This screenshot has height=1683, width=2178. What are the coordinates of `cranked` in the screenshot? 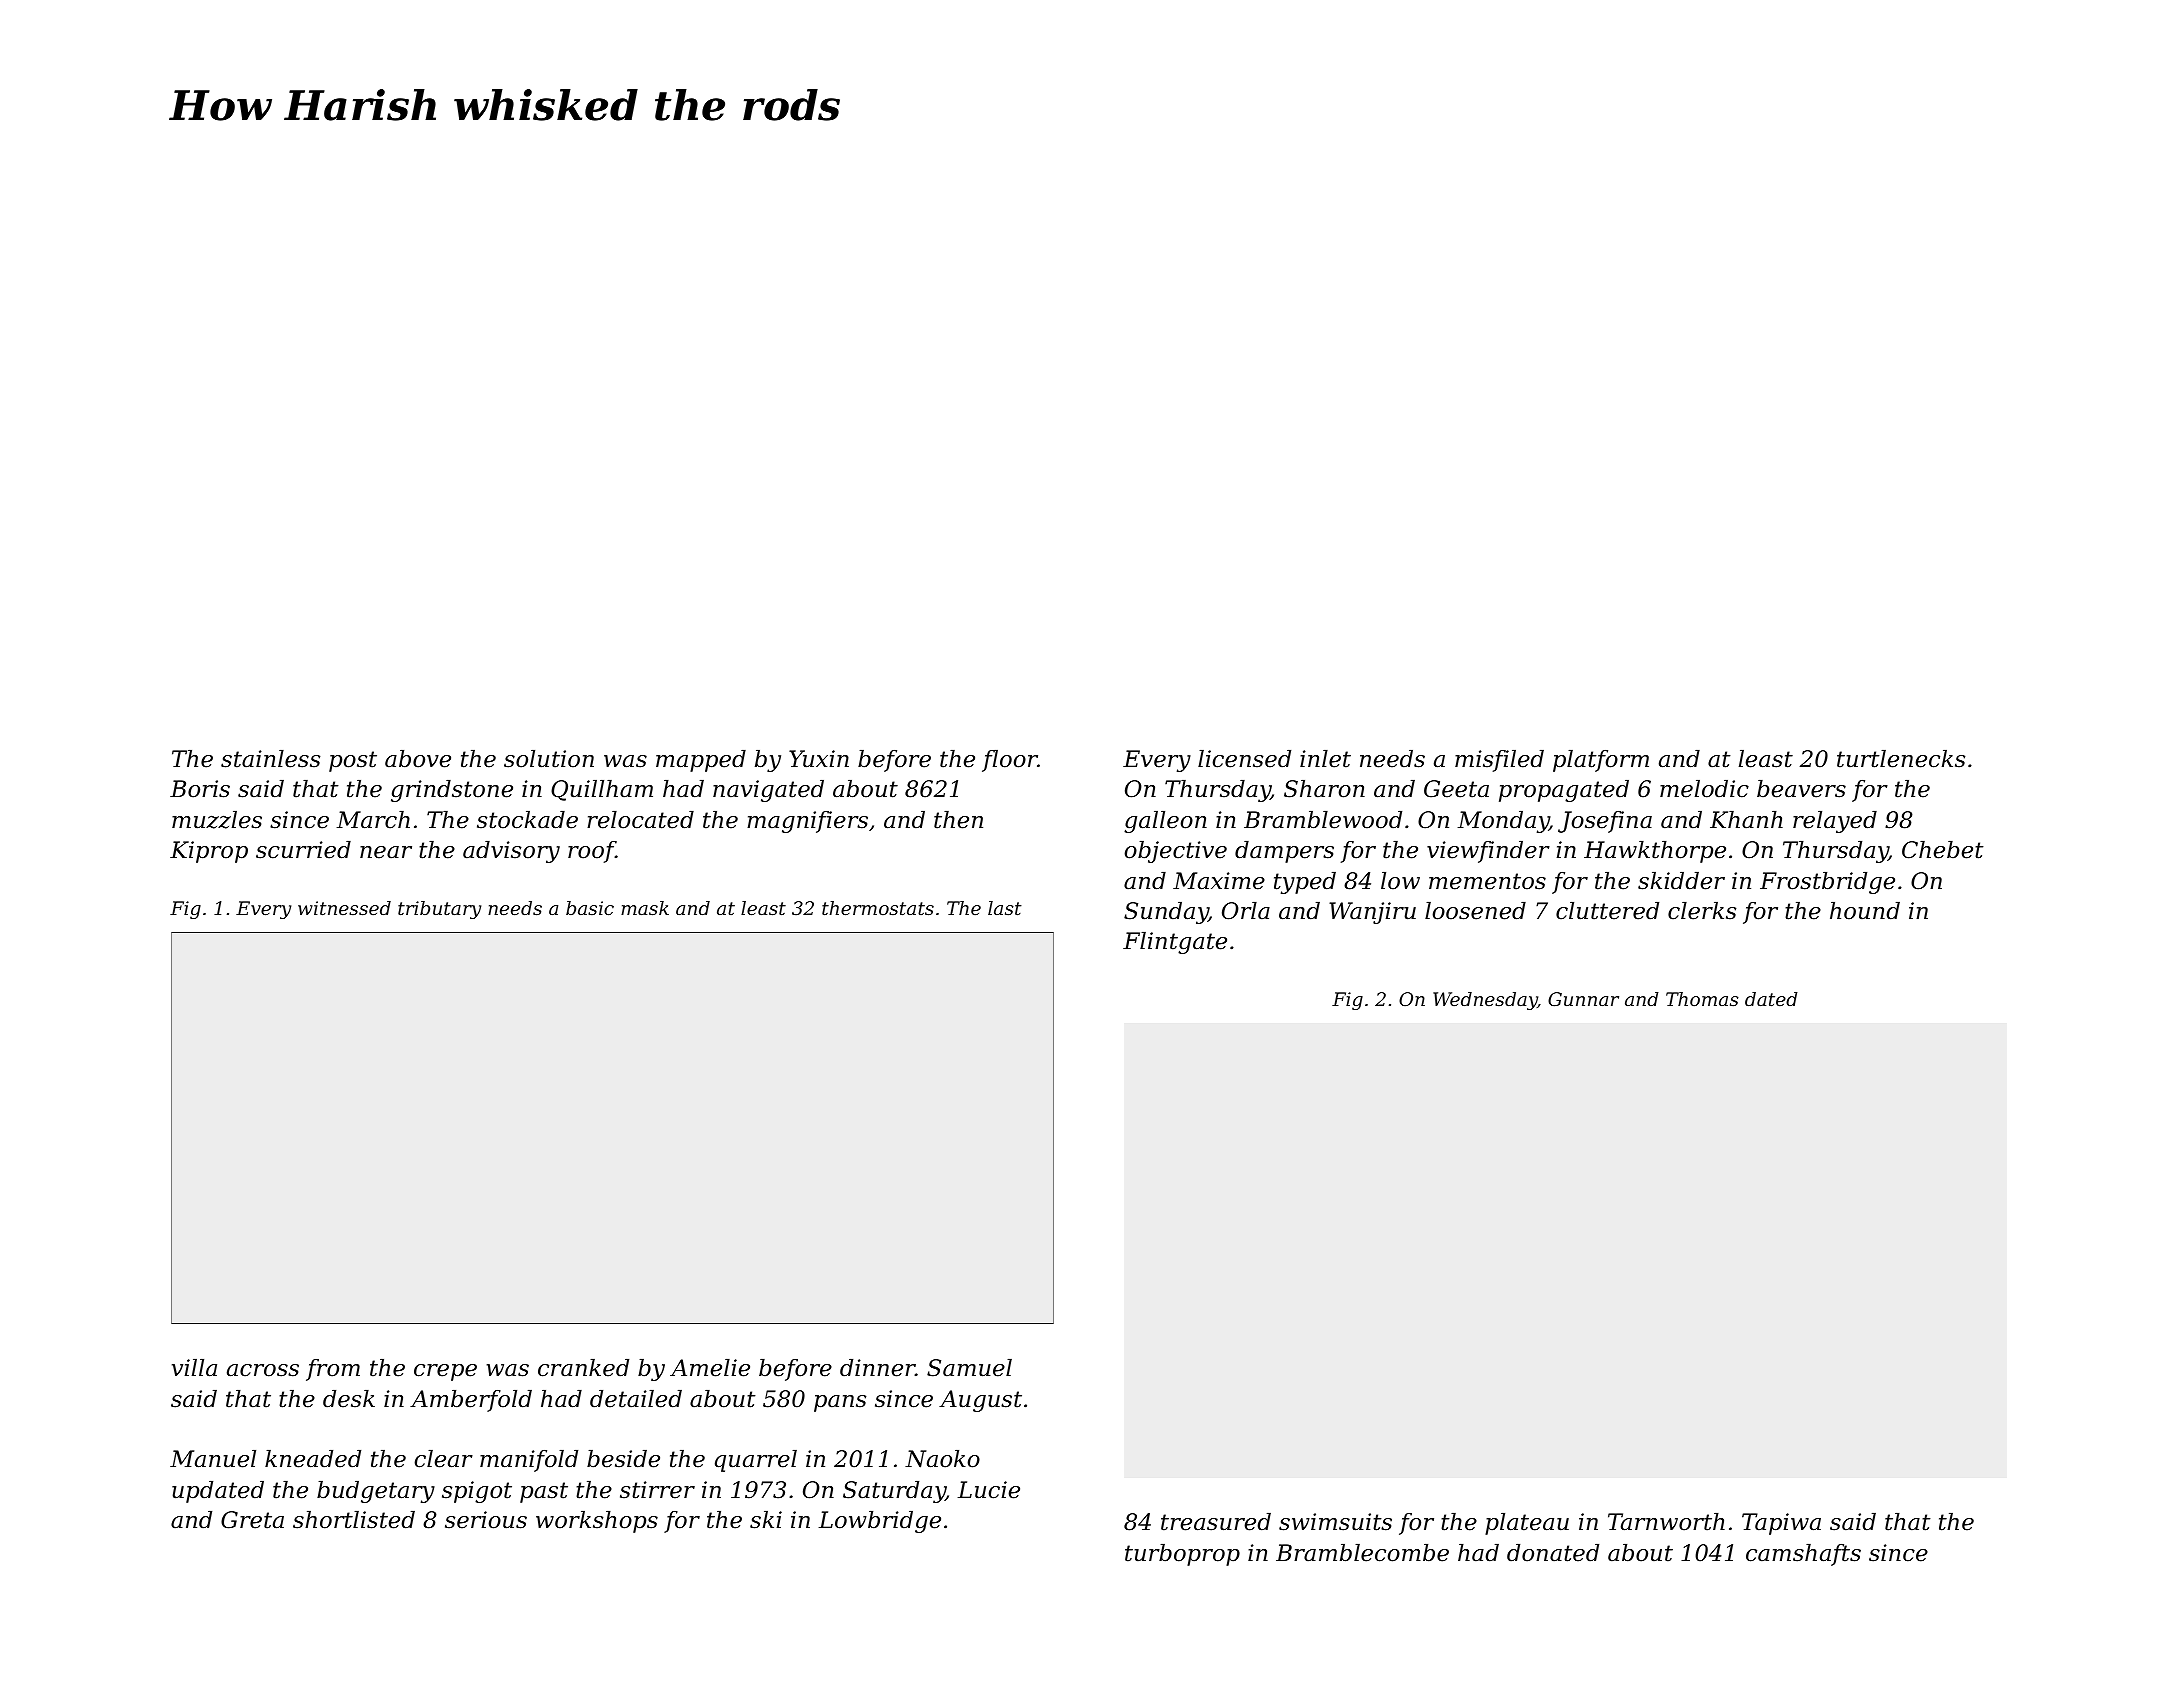 It's located at (583, 1368).
